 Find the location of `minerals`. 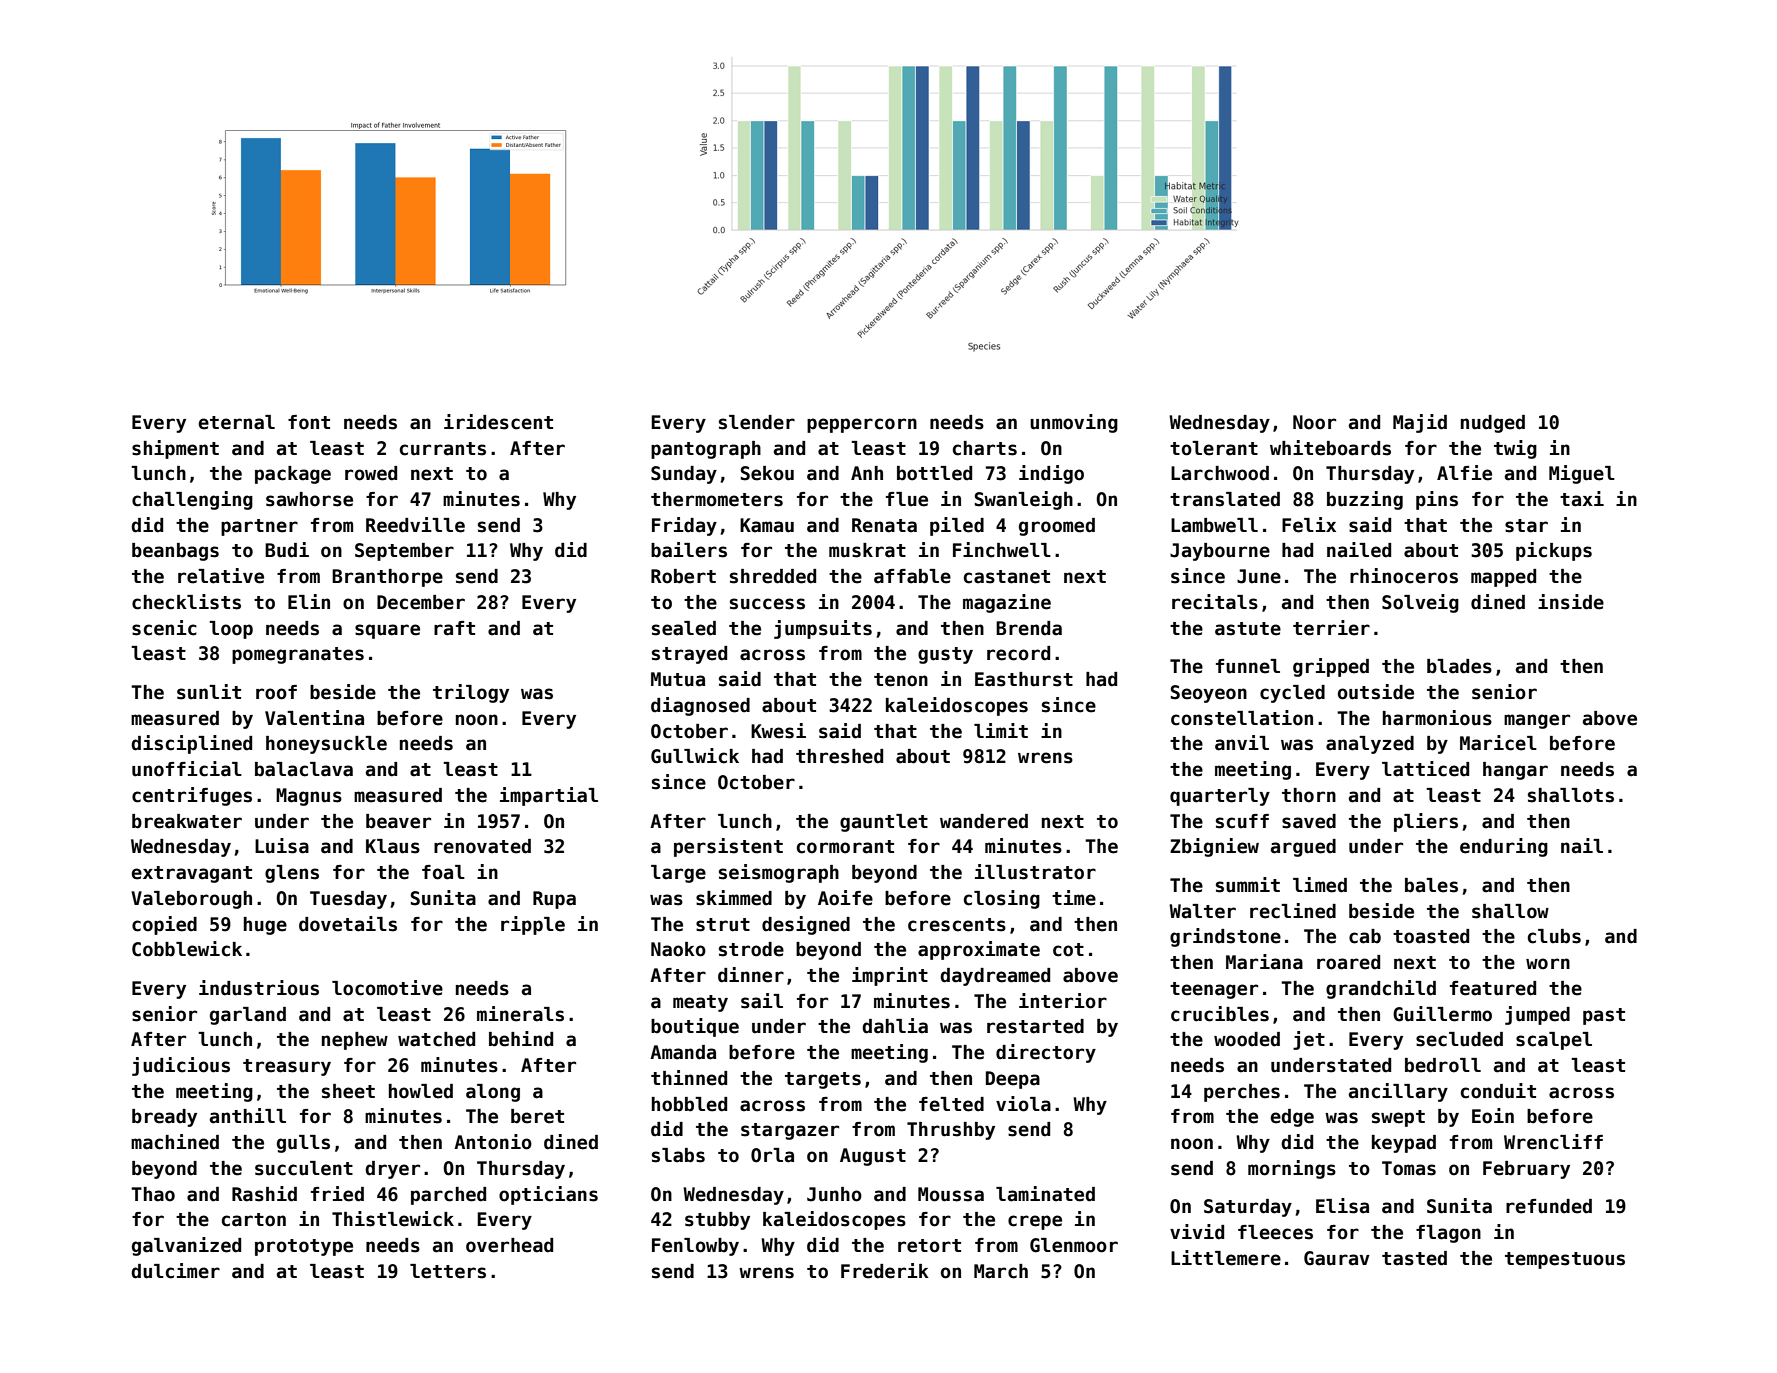

minerals is located at coordinates (520, 1014).
